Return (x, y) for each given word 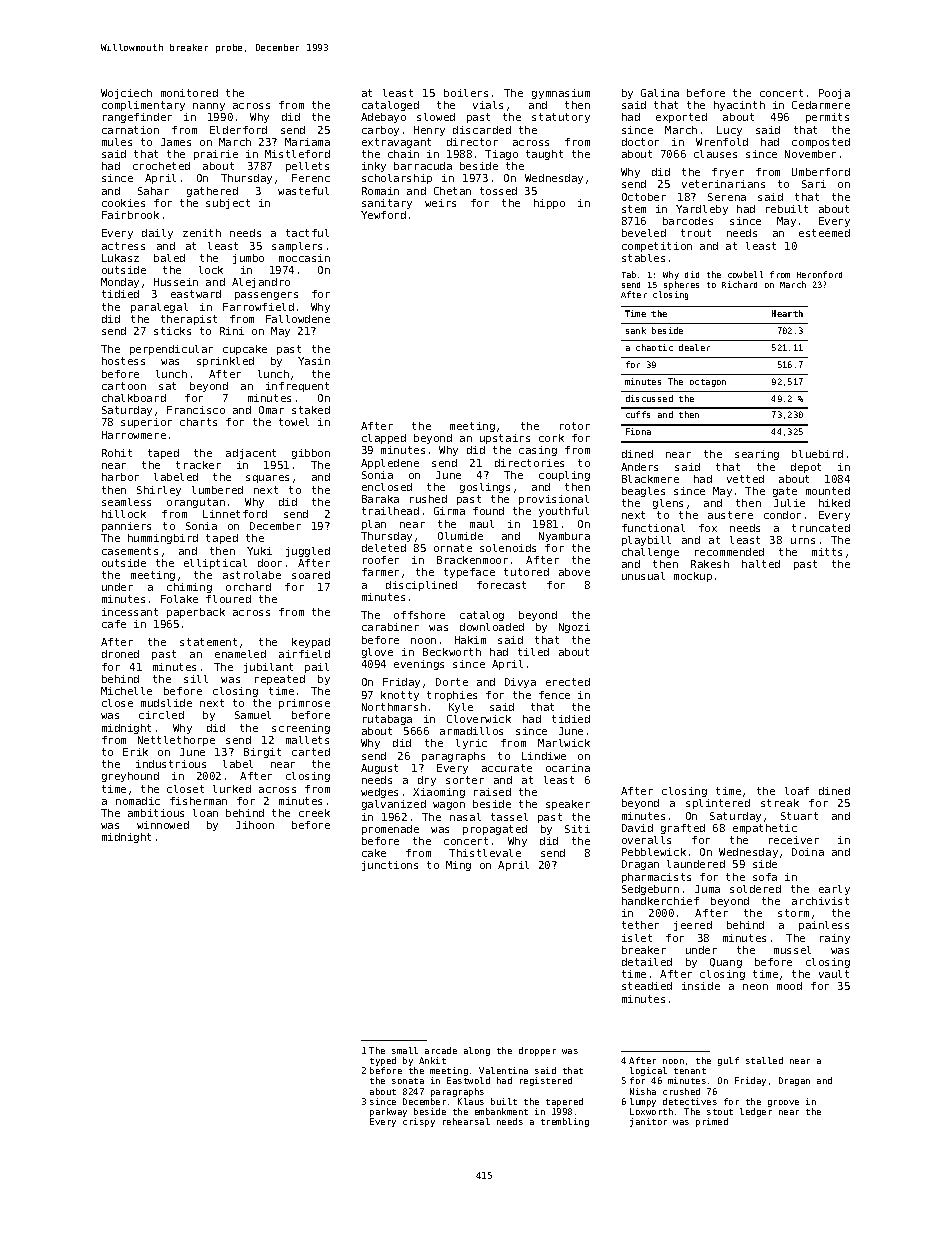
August (379, 769)
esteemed (824, 233)
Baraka (380, 499)
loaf (797, 791)
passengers (266, 296)
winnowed (163, 825)
